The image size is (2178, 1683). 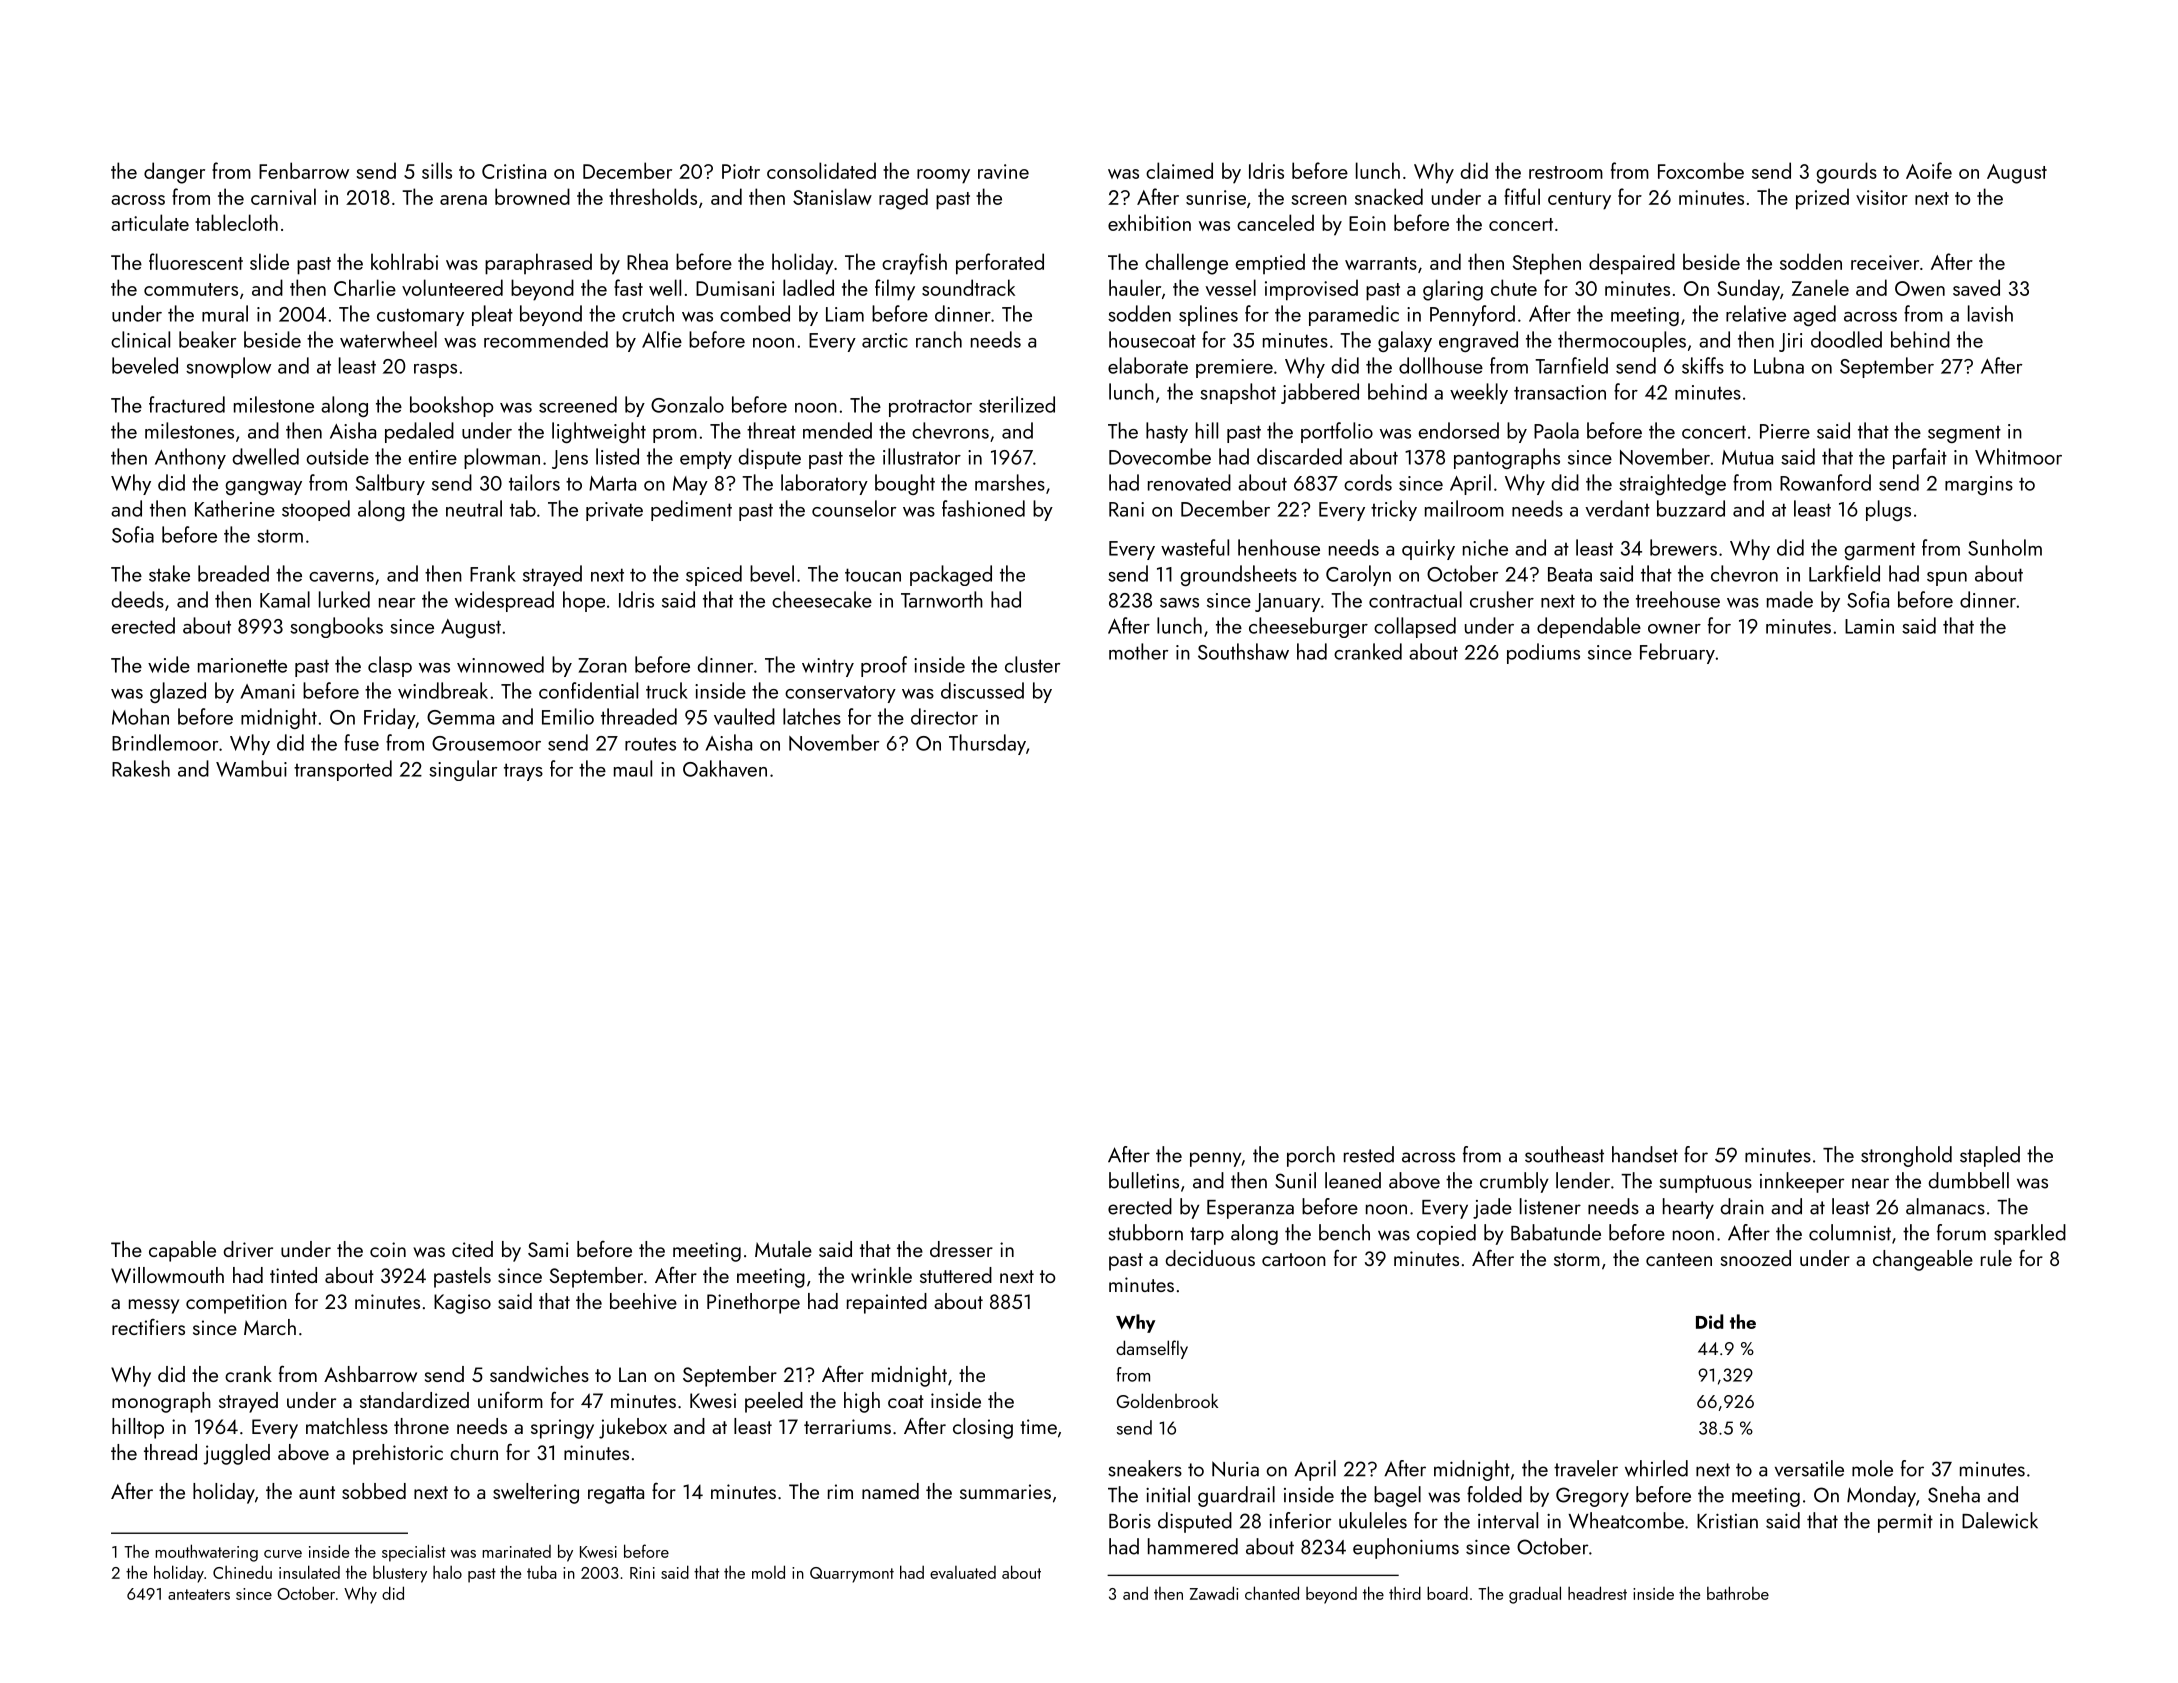 What do you see at coordinates (283, 196) in the page?
I see `carnival` at bounding box center [283, 196].
